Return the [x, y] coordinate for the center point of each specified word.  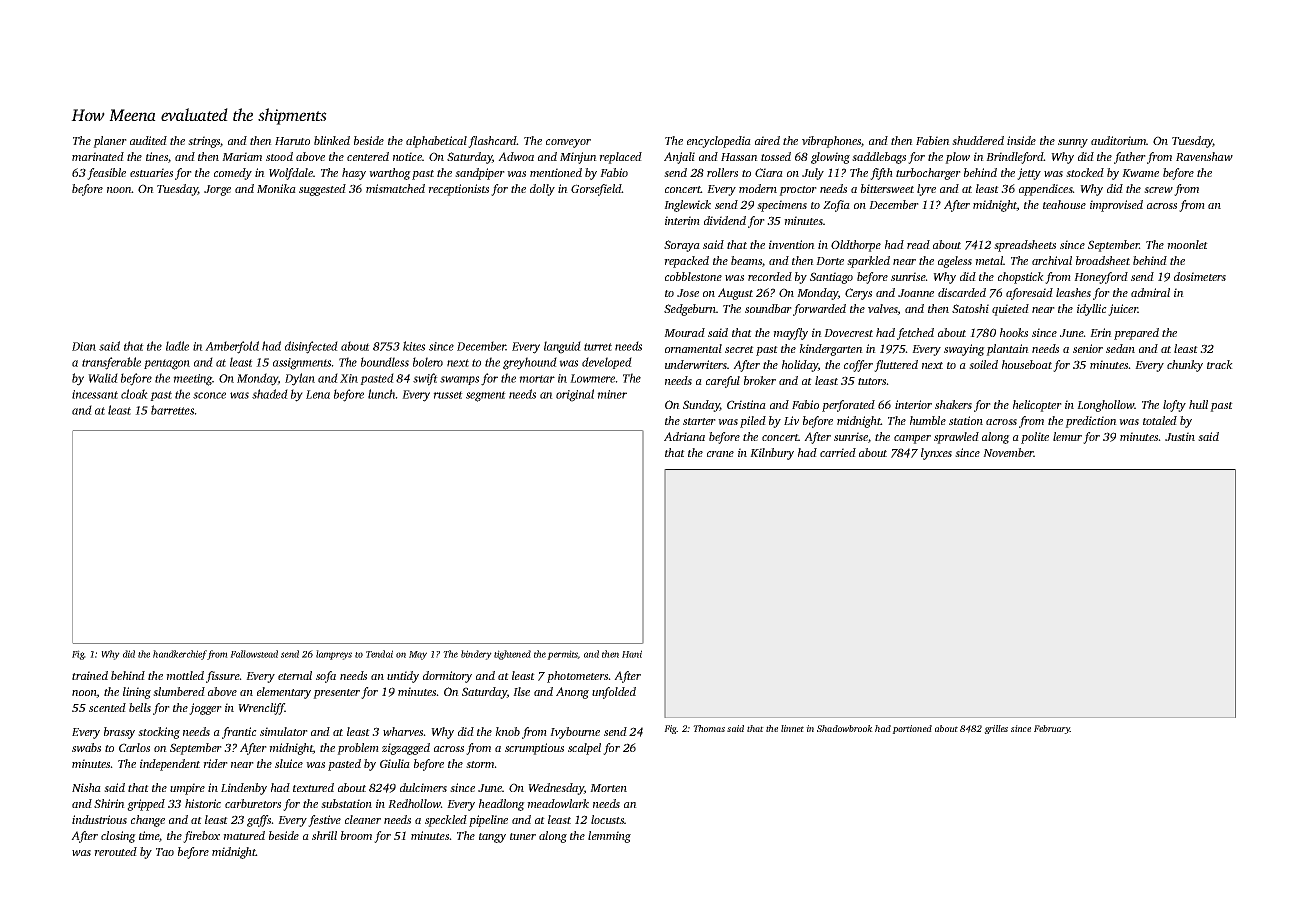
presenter [336, 694]
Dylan [300, 379]
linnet [792, 728]
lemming [609, 837]
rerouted [115, 851]
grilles [996, 729]
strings [204, 142]
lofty [1174, 406]
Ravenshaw [1204, 156]
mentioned [556, 172]
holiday [800, 366]
